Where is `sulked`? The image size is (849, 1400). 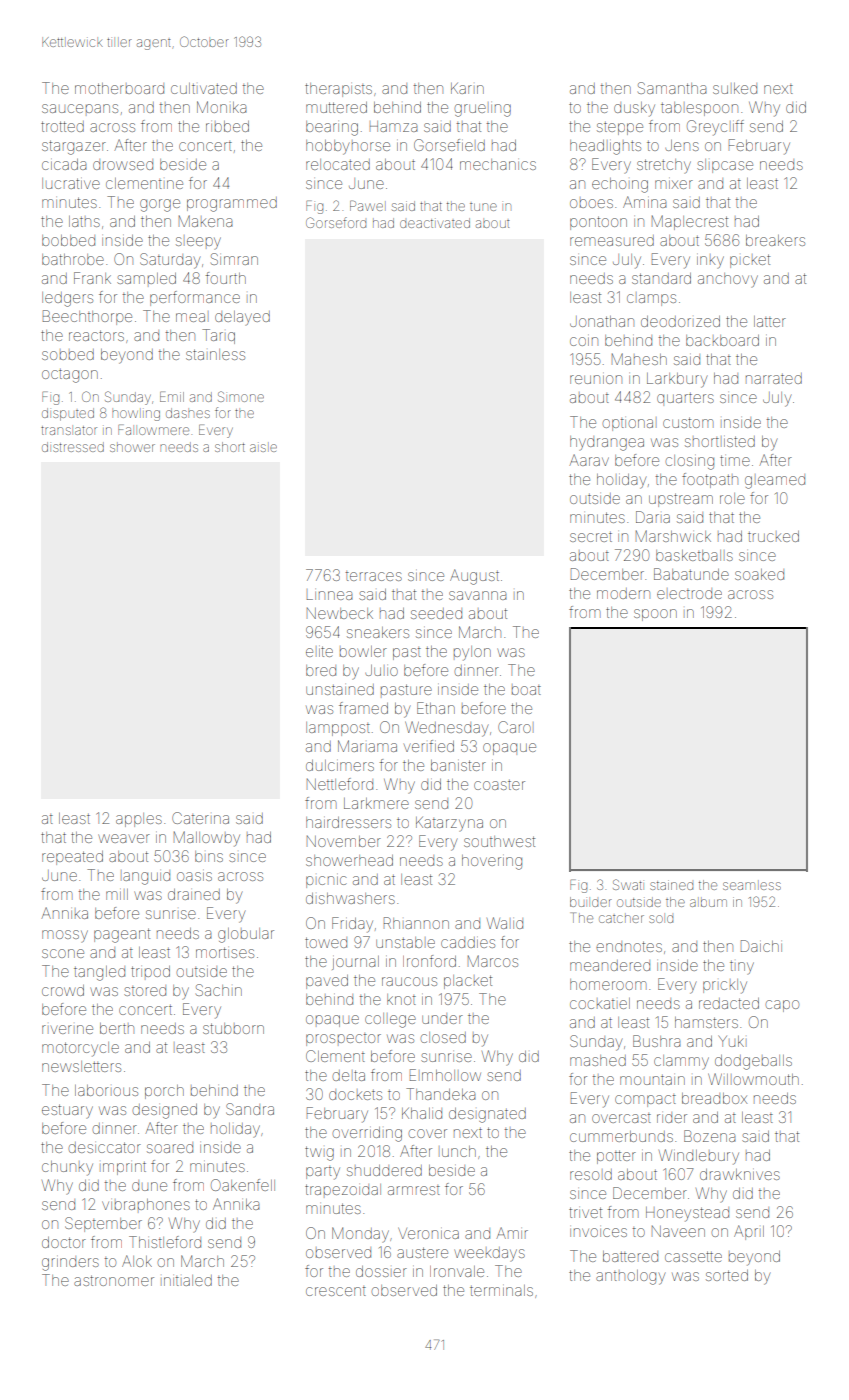
sulked is located at coordinates (735, 88).
